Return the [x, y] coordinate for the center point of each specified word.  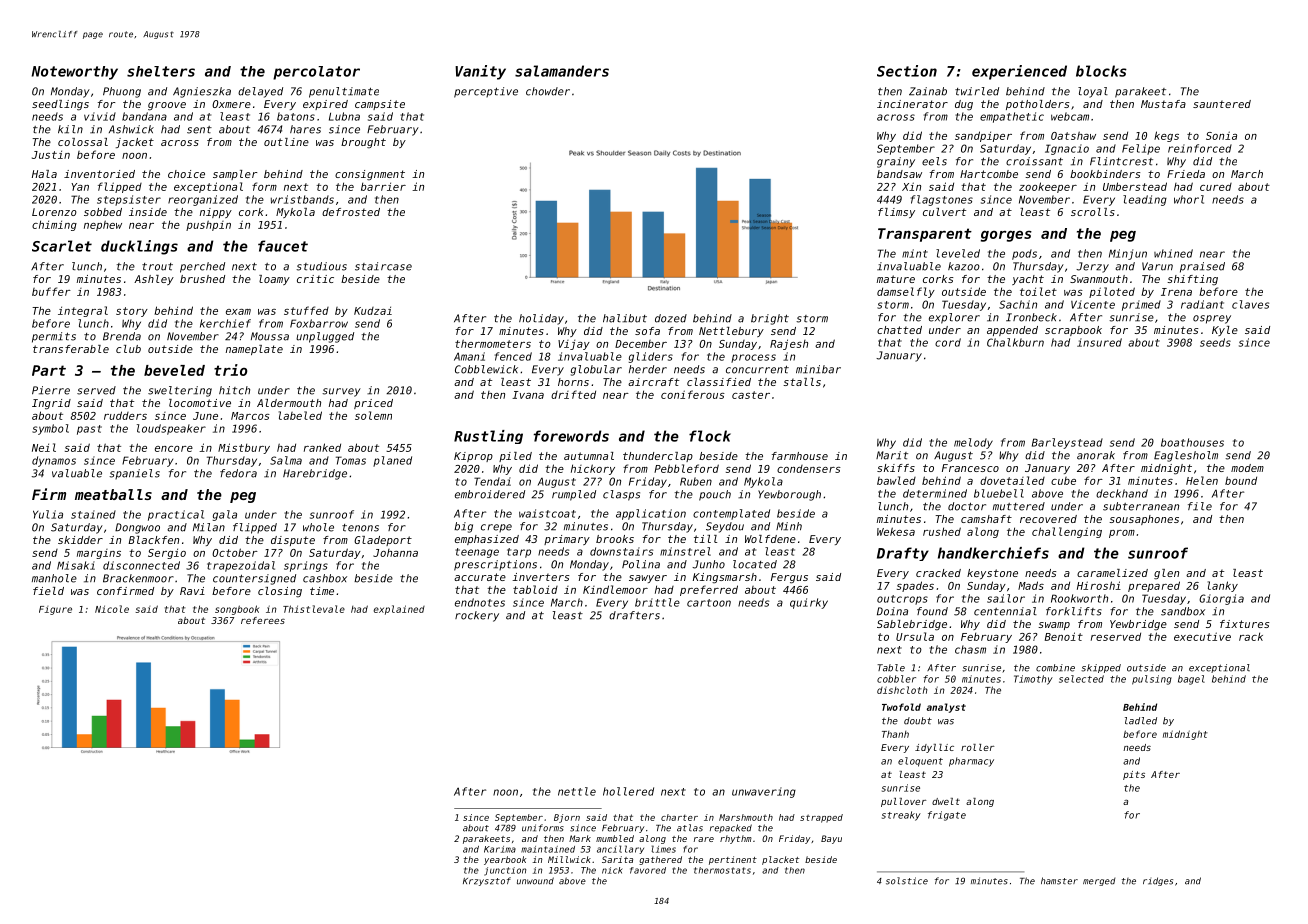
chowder [548, 91]
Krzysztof [487, 881]
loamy [274, 280]
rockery [477, 616]
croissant [1034, 161]
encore [174, 449]
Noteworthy [75, 73]
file [1200, 506]
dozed [671, 318]
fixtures [1244, 624]
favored [648, 870]
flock [710, 436]
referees [263, 620]
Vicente [1093, 304]
